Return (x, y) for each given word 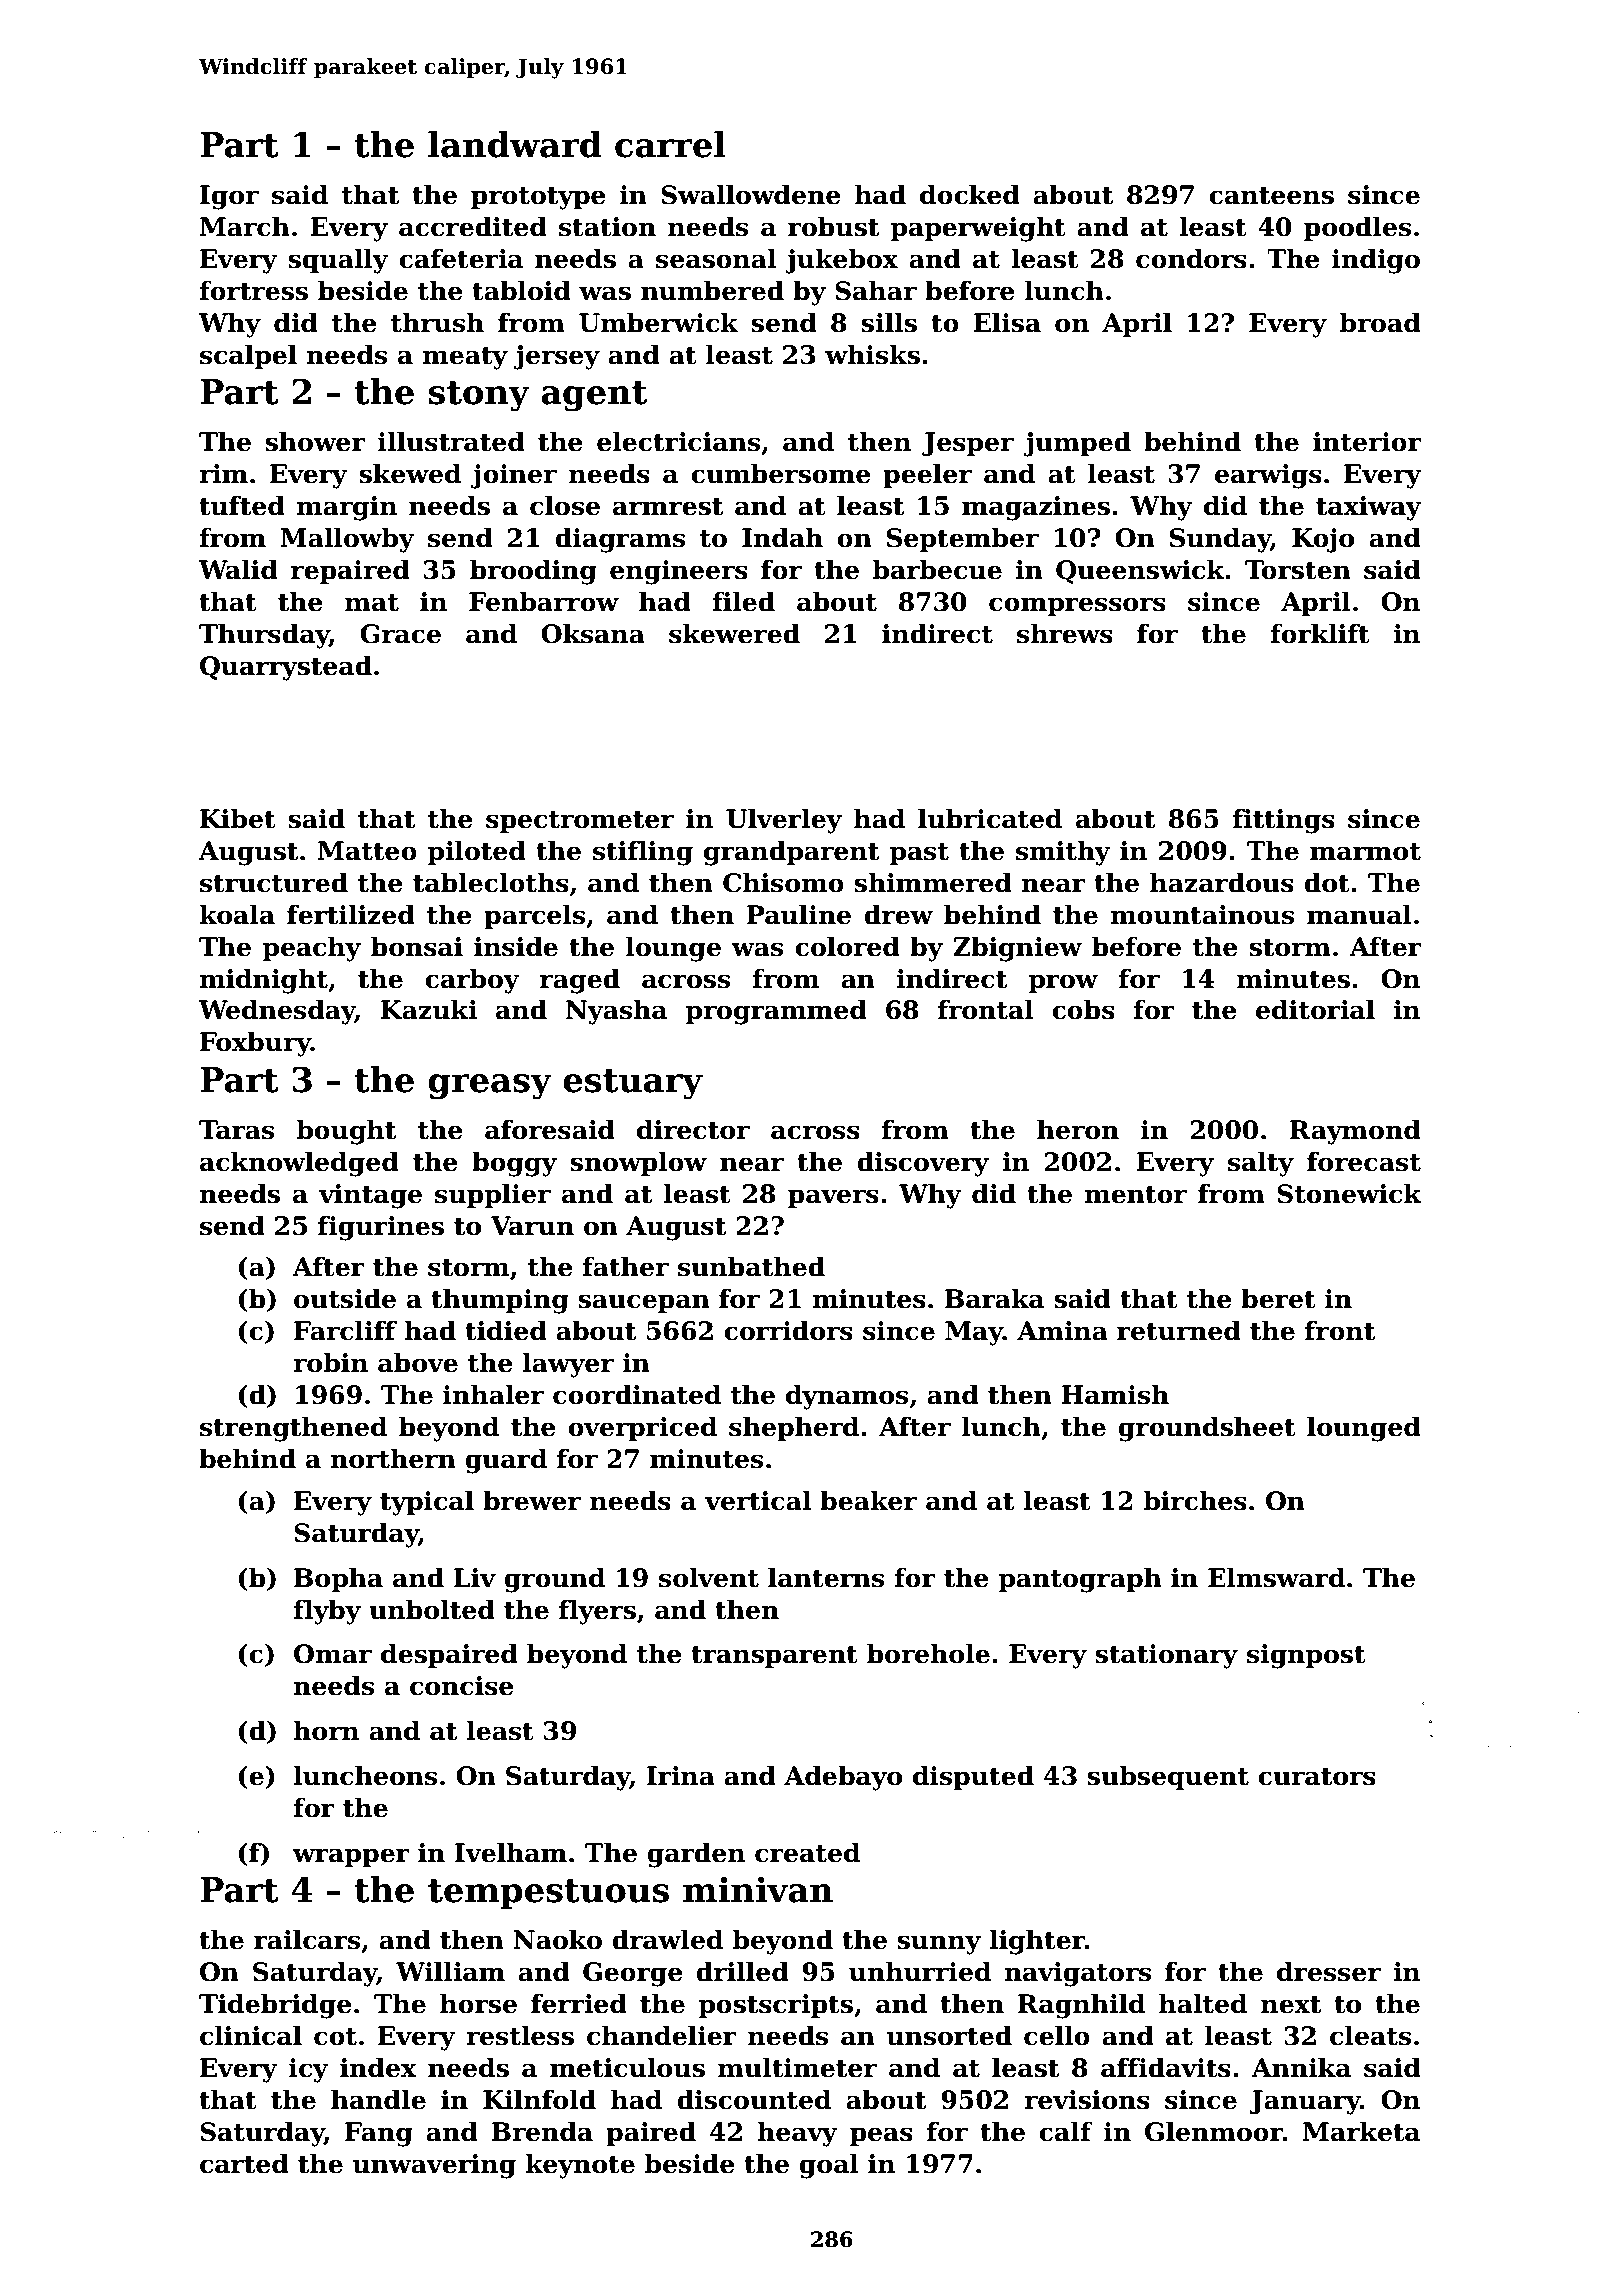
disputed (973, 1777)
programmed (776, 1012)
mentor (1136, 1195)
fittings (1284, 821)
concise (462, 1686)
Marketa (1361, 2131)
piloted (477, 852)
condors (1191, 258)
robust (833, 226)
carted (244, 2163)
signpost (1306, 1656)
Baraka (994, 1298)
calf (1066, 2131)
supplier (493, 1195)
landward (515, 144)
